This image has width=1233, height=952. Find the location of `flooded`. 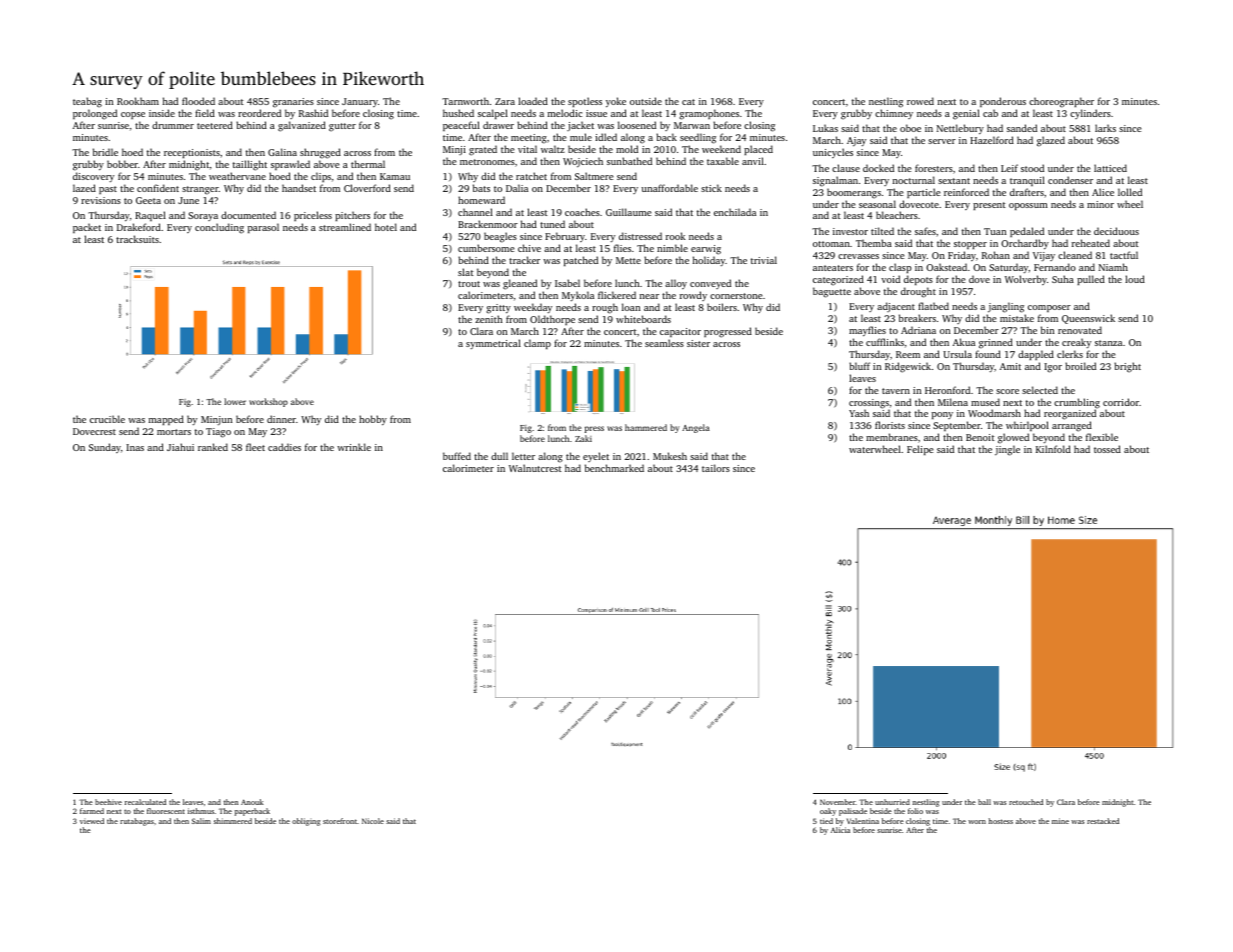

flooded is located at coordinates (198, 101).
